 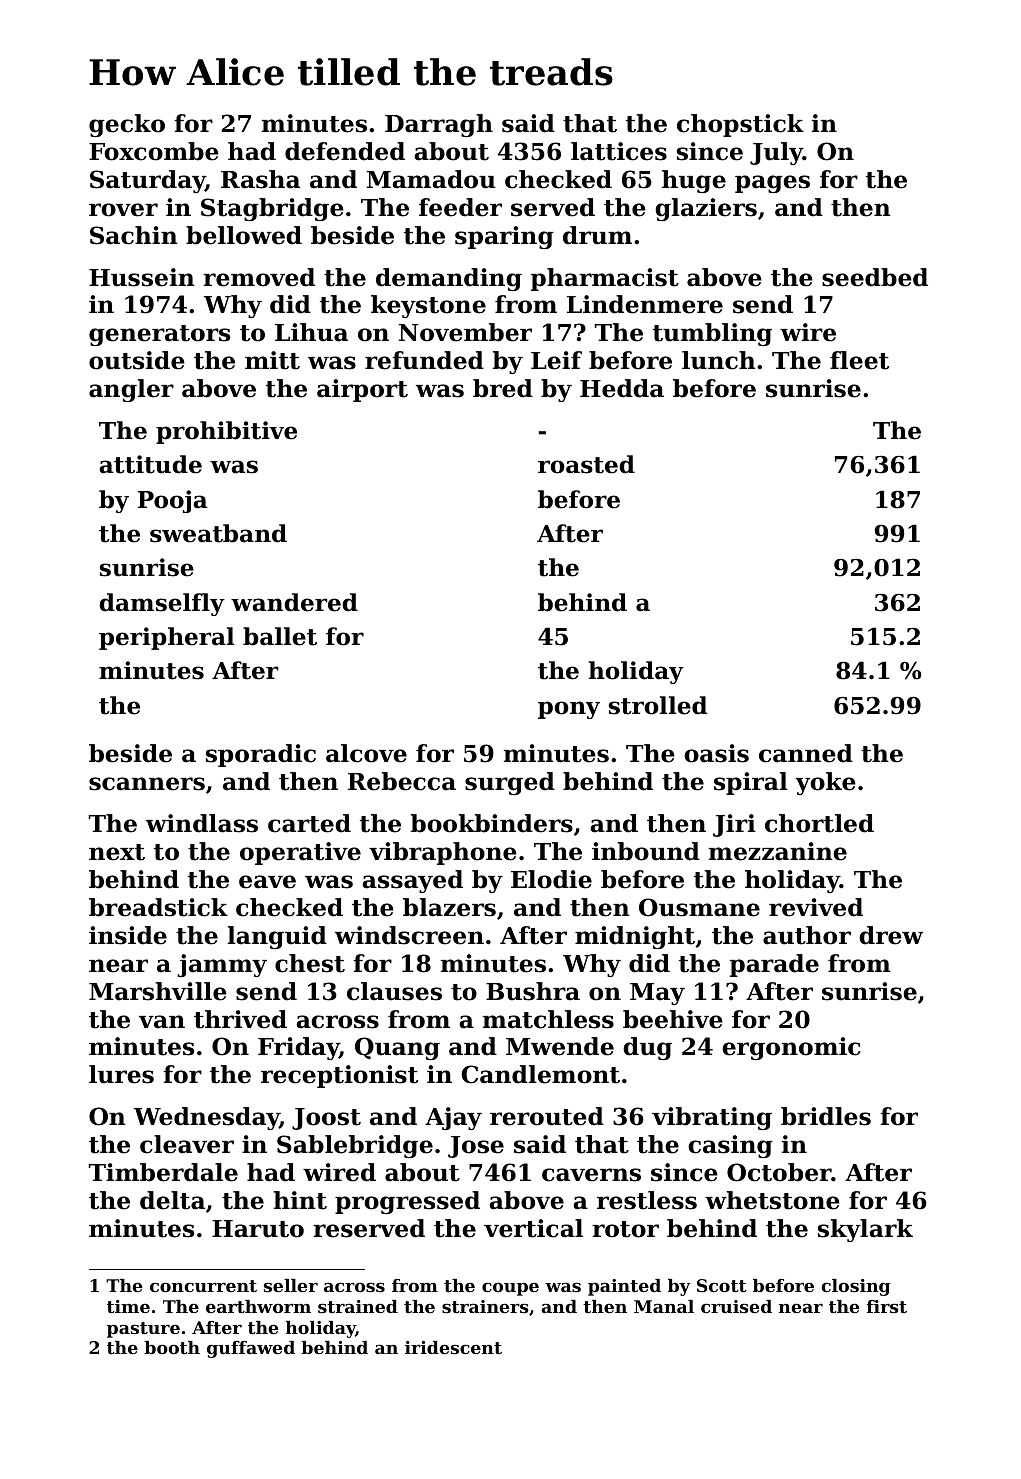 I want to click on fleet, so click(x=859, y=360).
